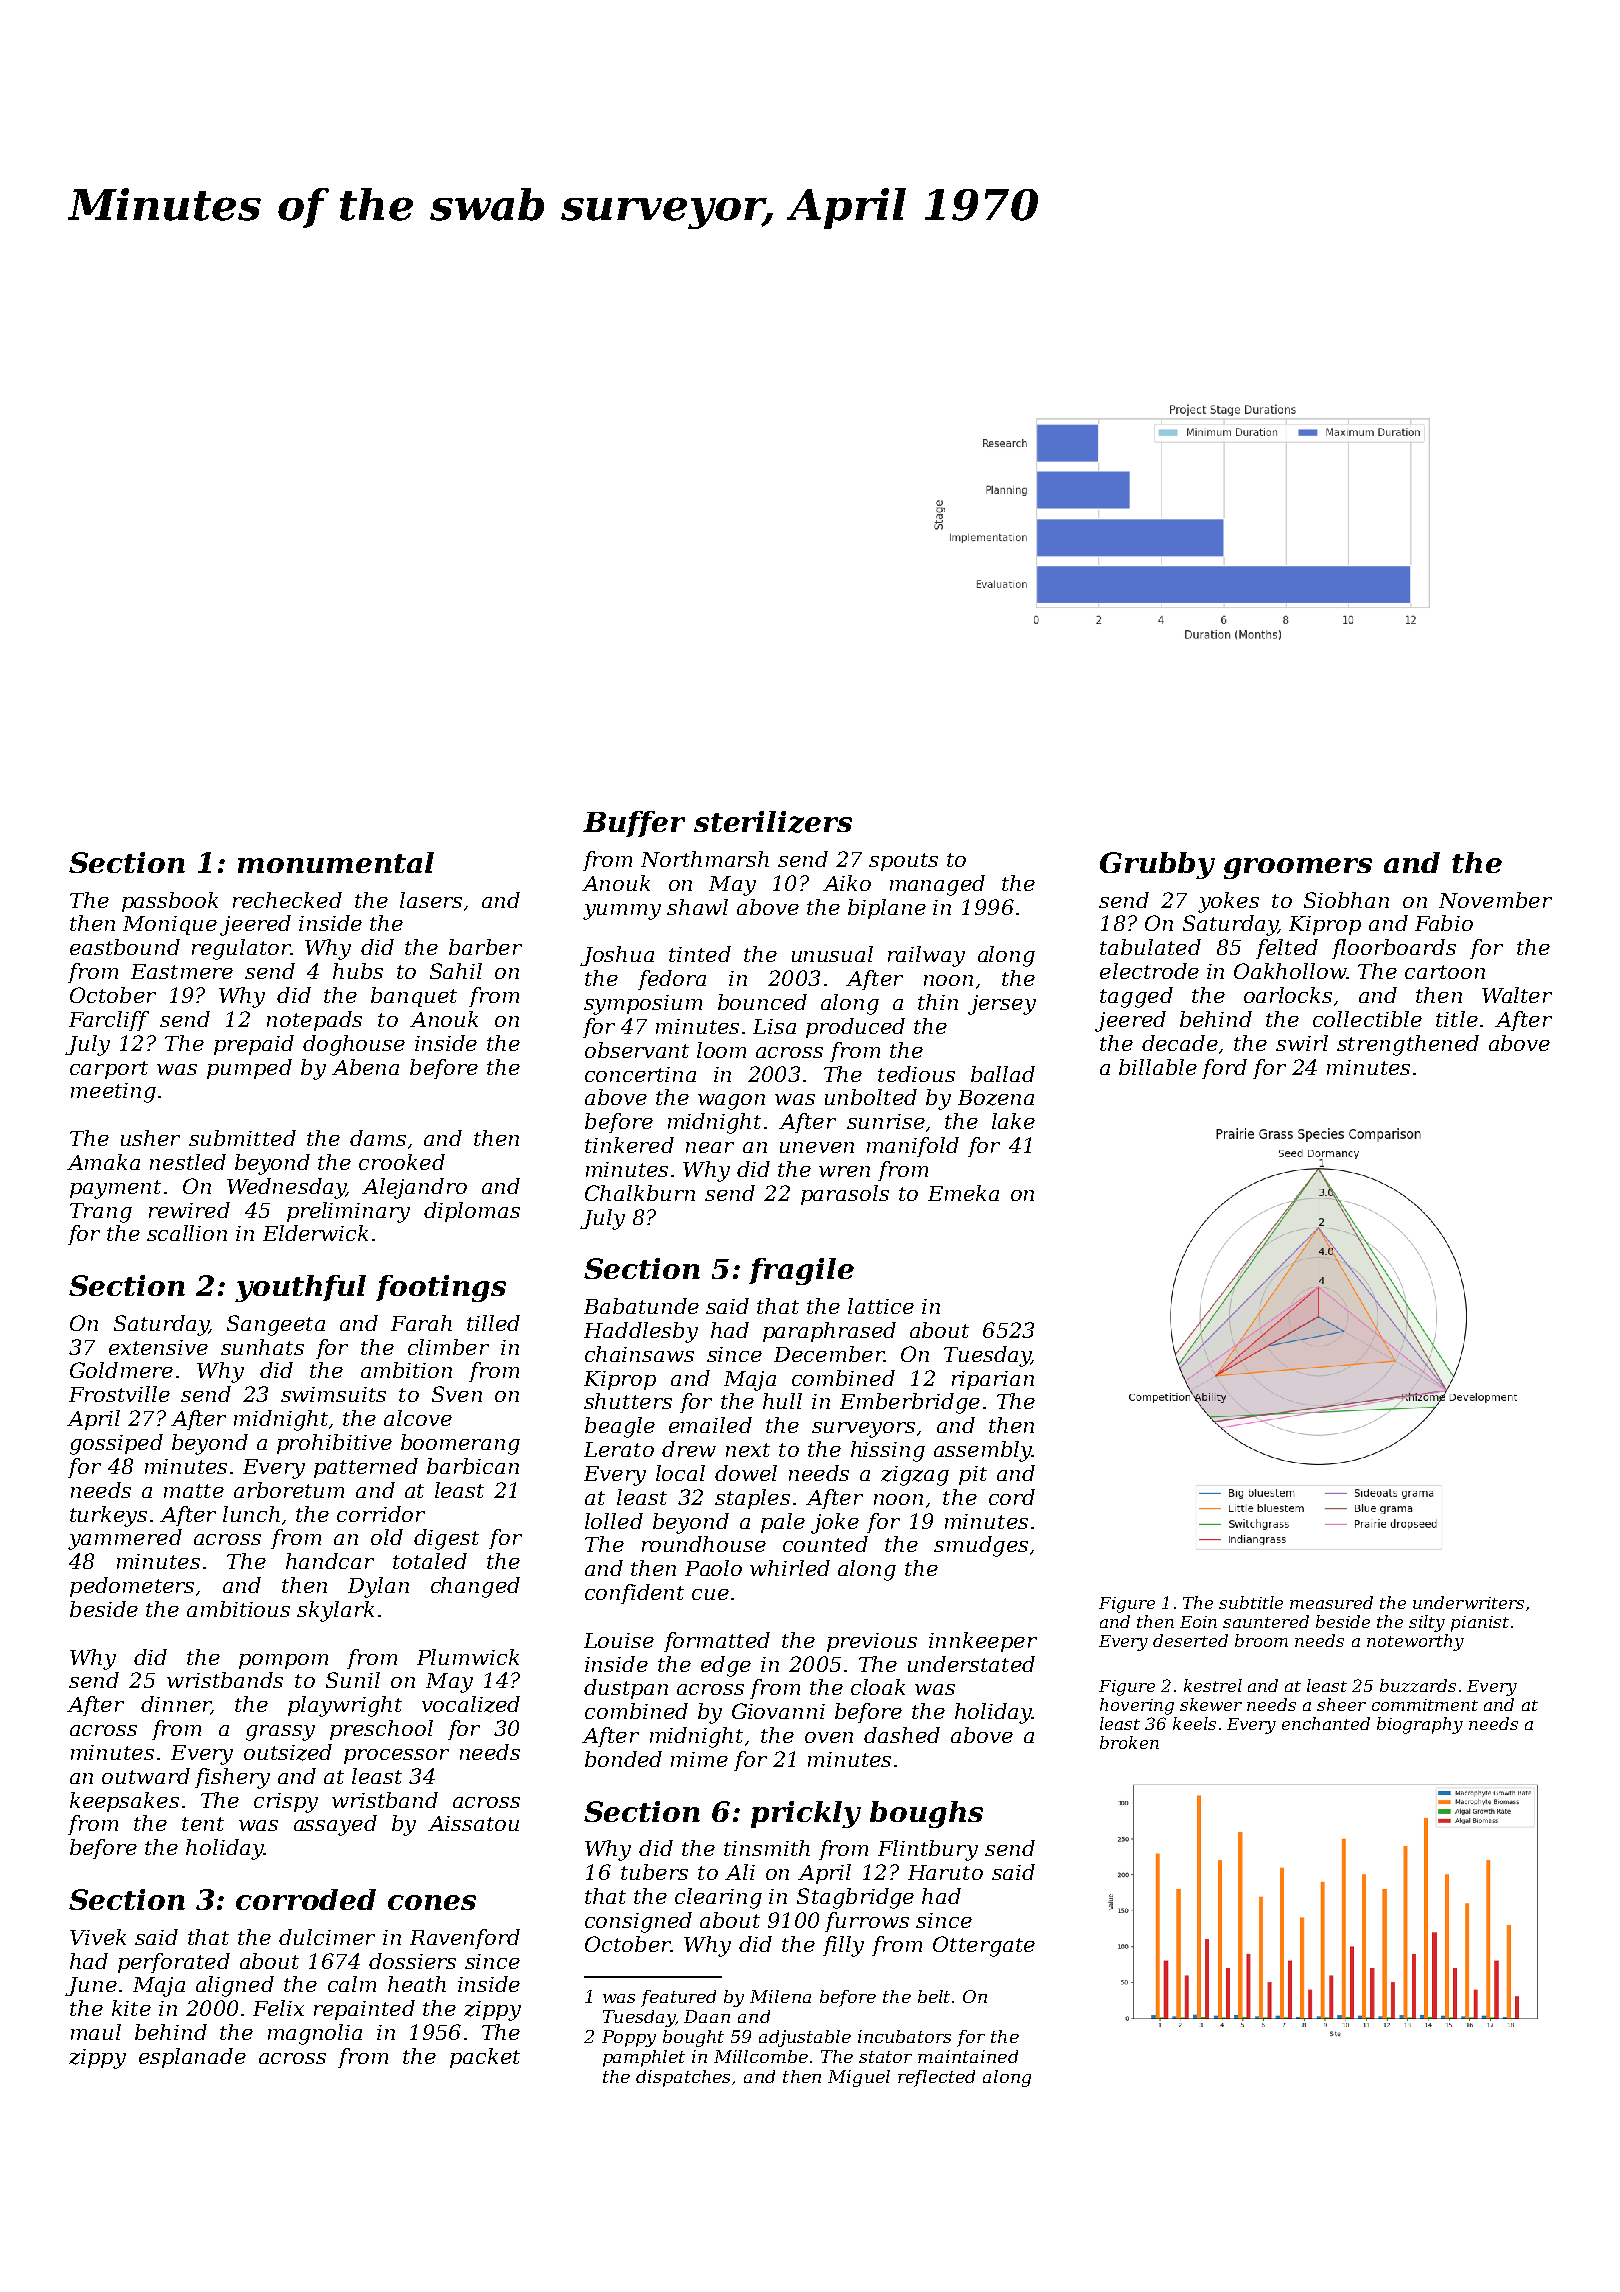 This screenshot has height=2292, width=1620. What do you see at coordinates (241, 949) in the screenshot?
I see `regulator` at bounding box center [241, 949].
